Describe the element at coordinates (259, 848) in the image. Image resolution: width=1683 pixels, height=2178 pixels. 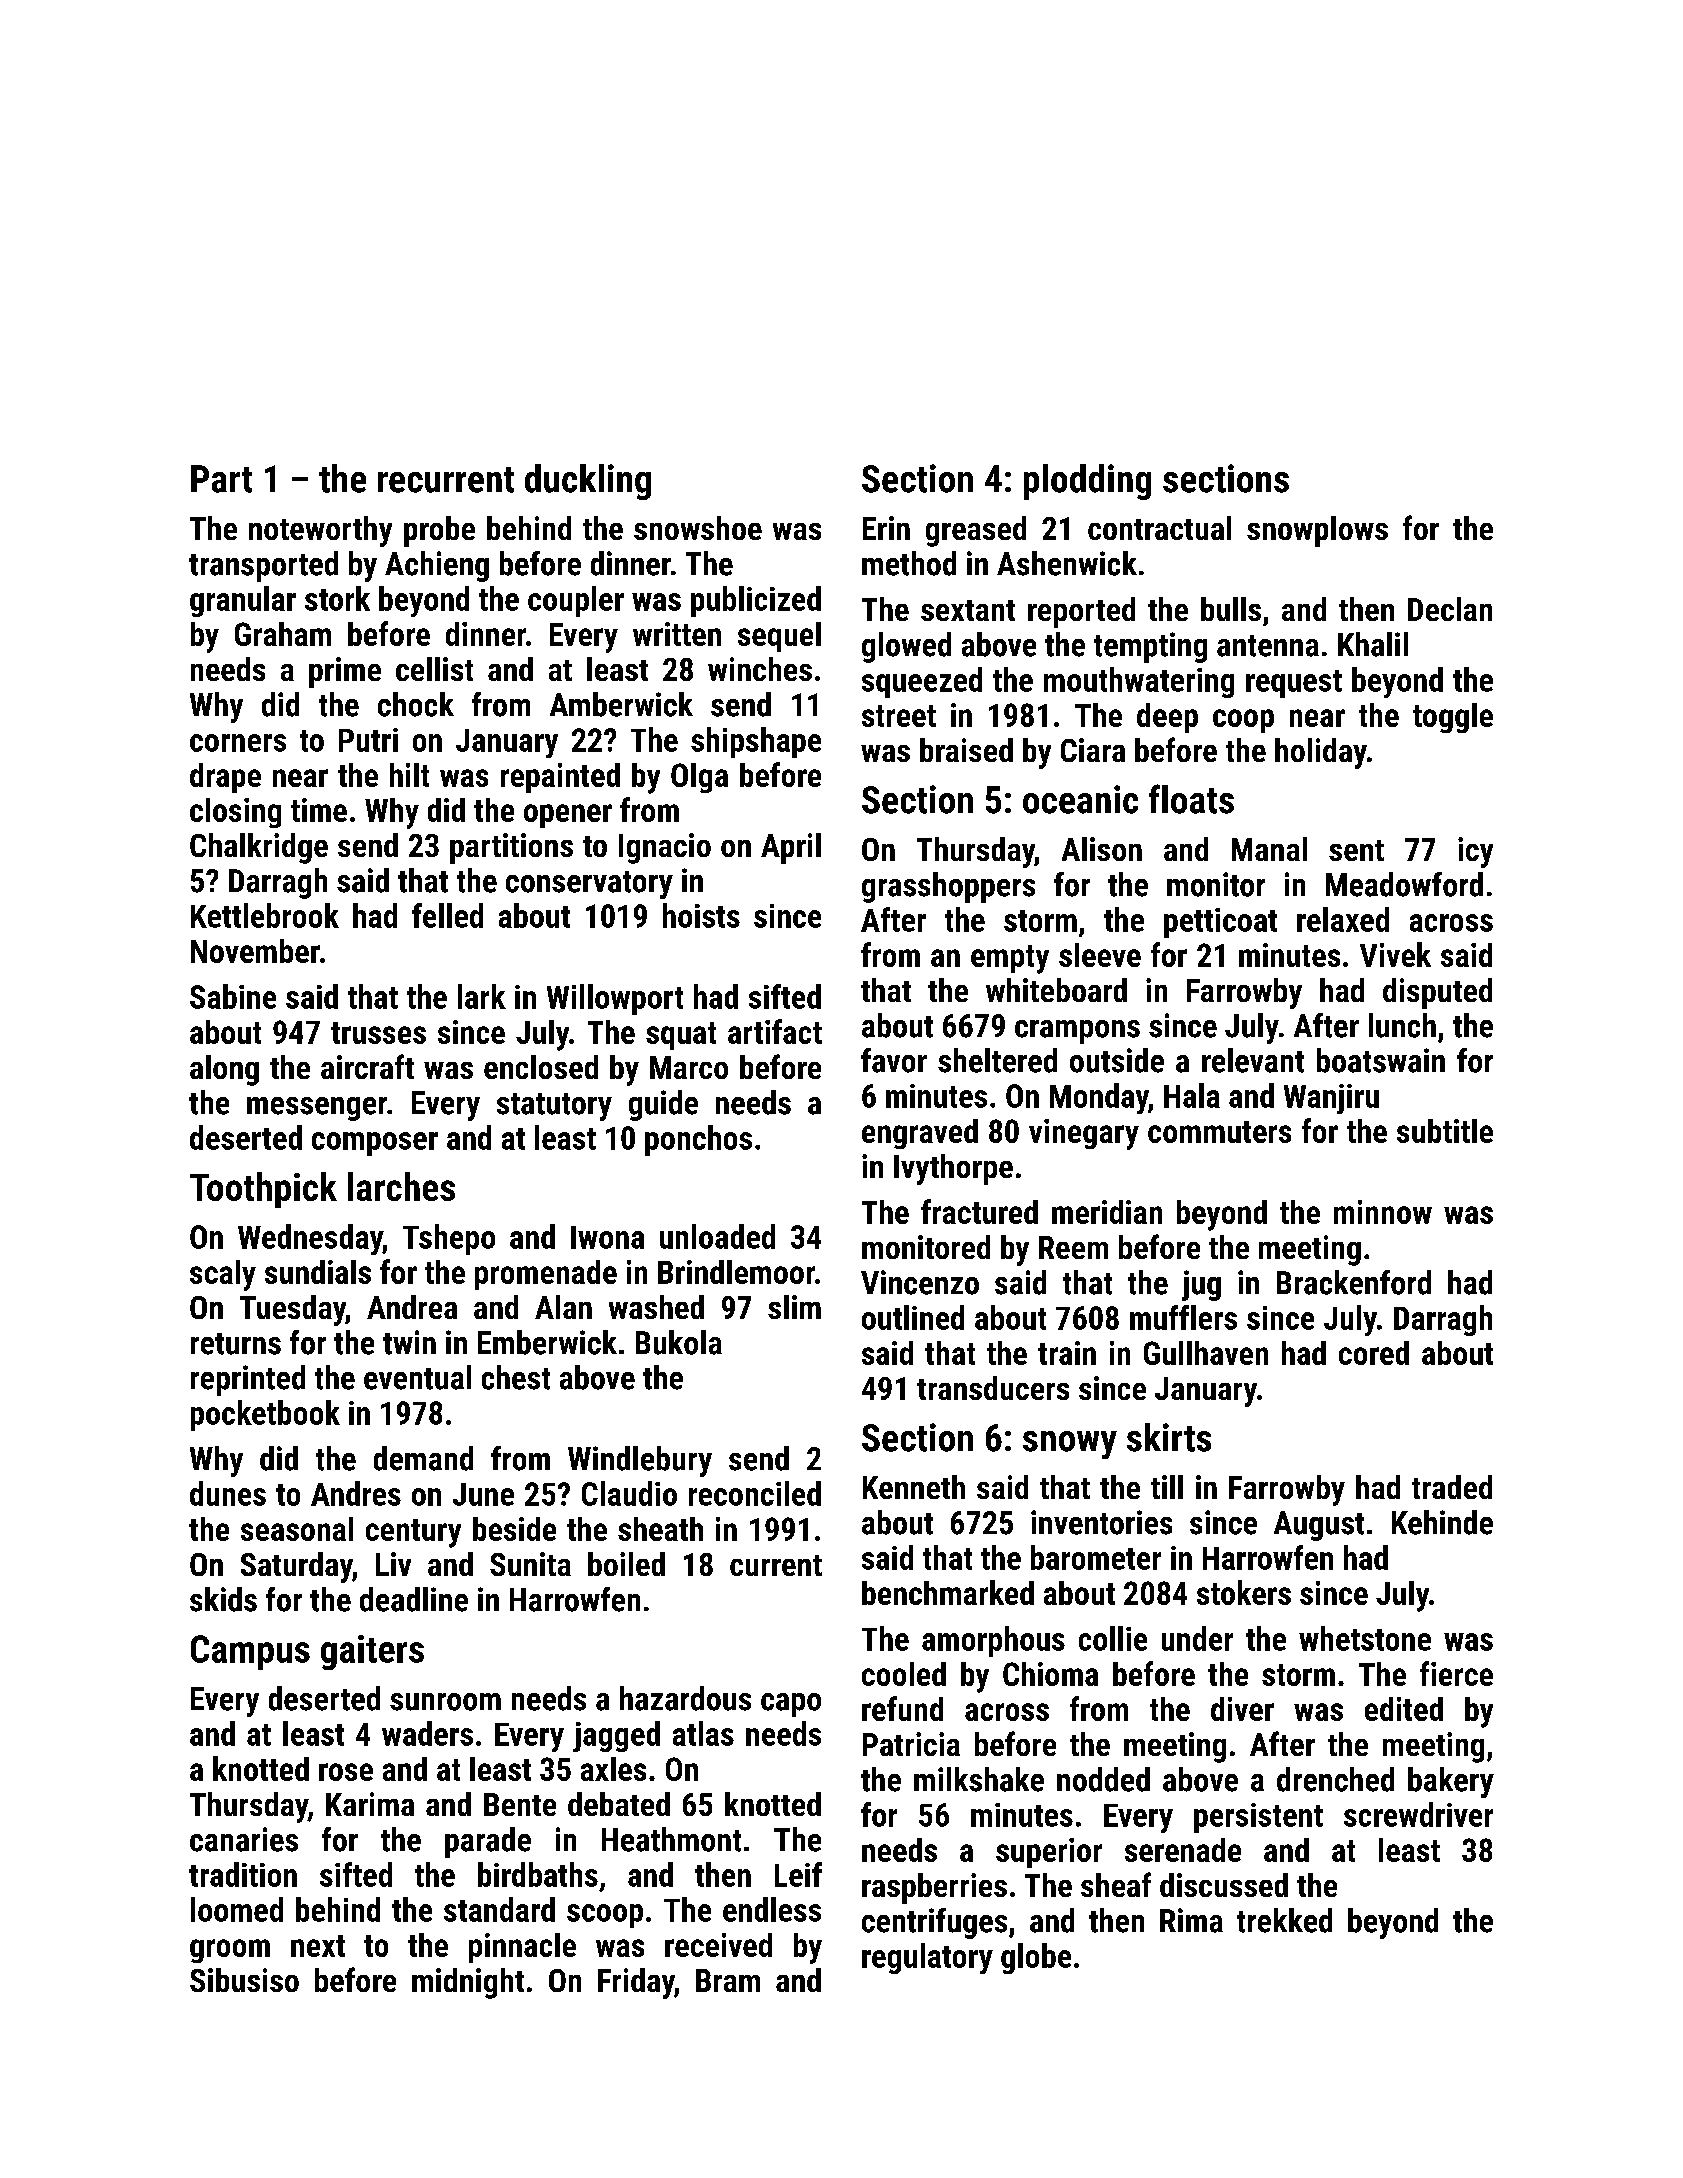
I see `Chalkridge` at that location.
